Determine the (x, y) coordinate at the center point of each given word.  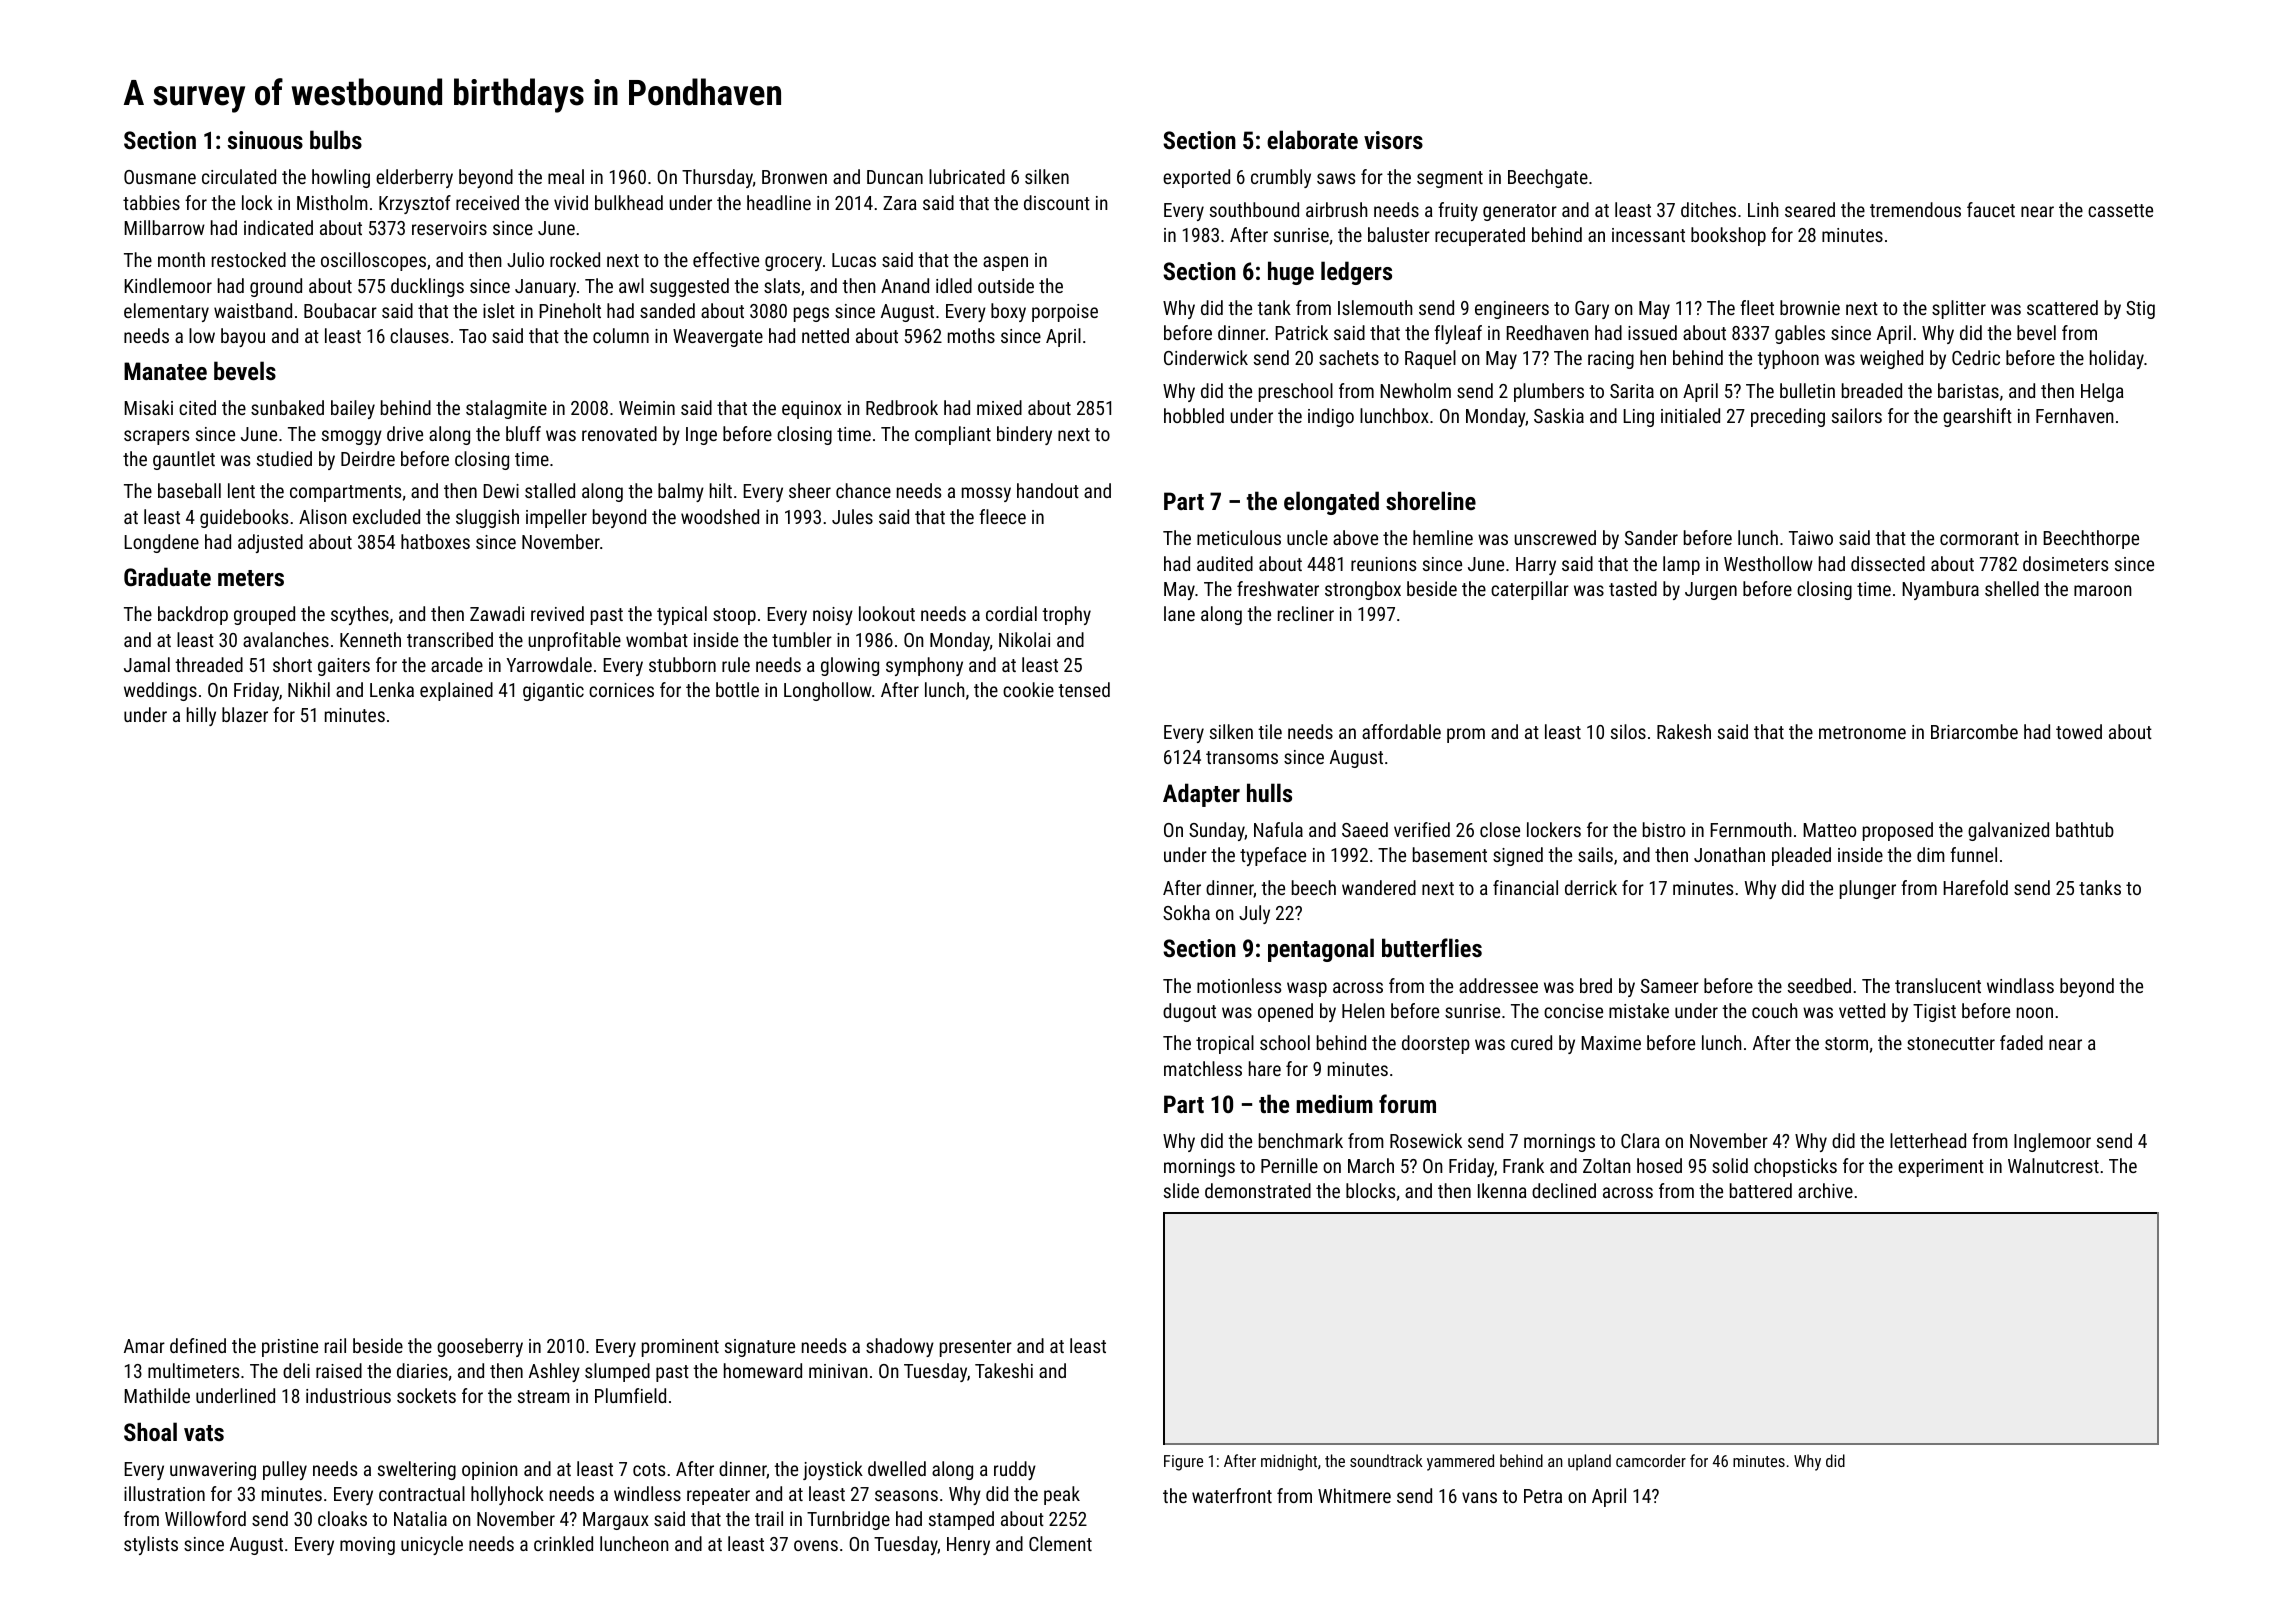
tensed (1084, 689)
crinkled (563, 1543)
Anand (905, 285)
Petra (1543, 1496)
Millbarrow (164, 227)
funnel (1973, 854)
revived (557, 613)
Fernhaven (2075, 415)
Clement (1060, 1543)
